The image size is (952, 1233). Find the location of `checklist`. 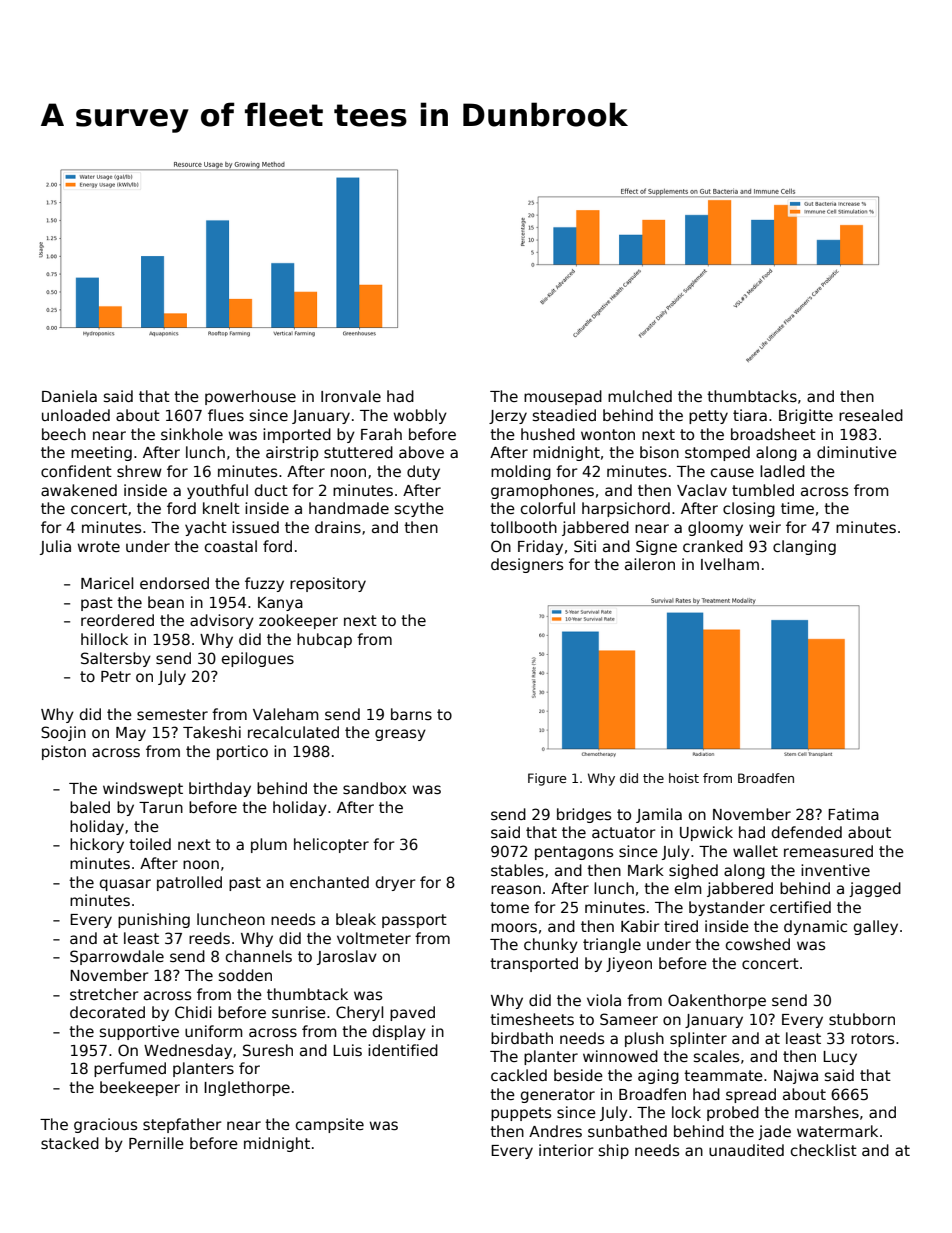

checklist is located at coordinates (824, 1150).
